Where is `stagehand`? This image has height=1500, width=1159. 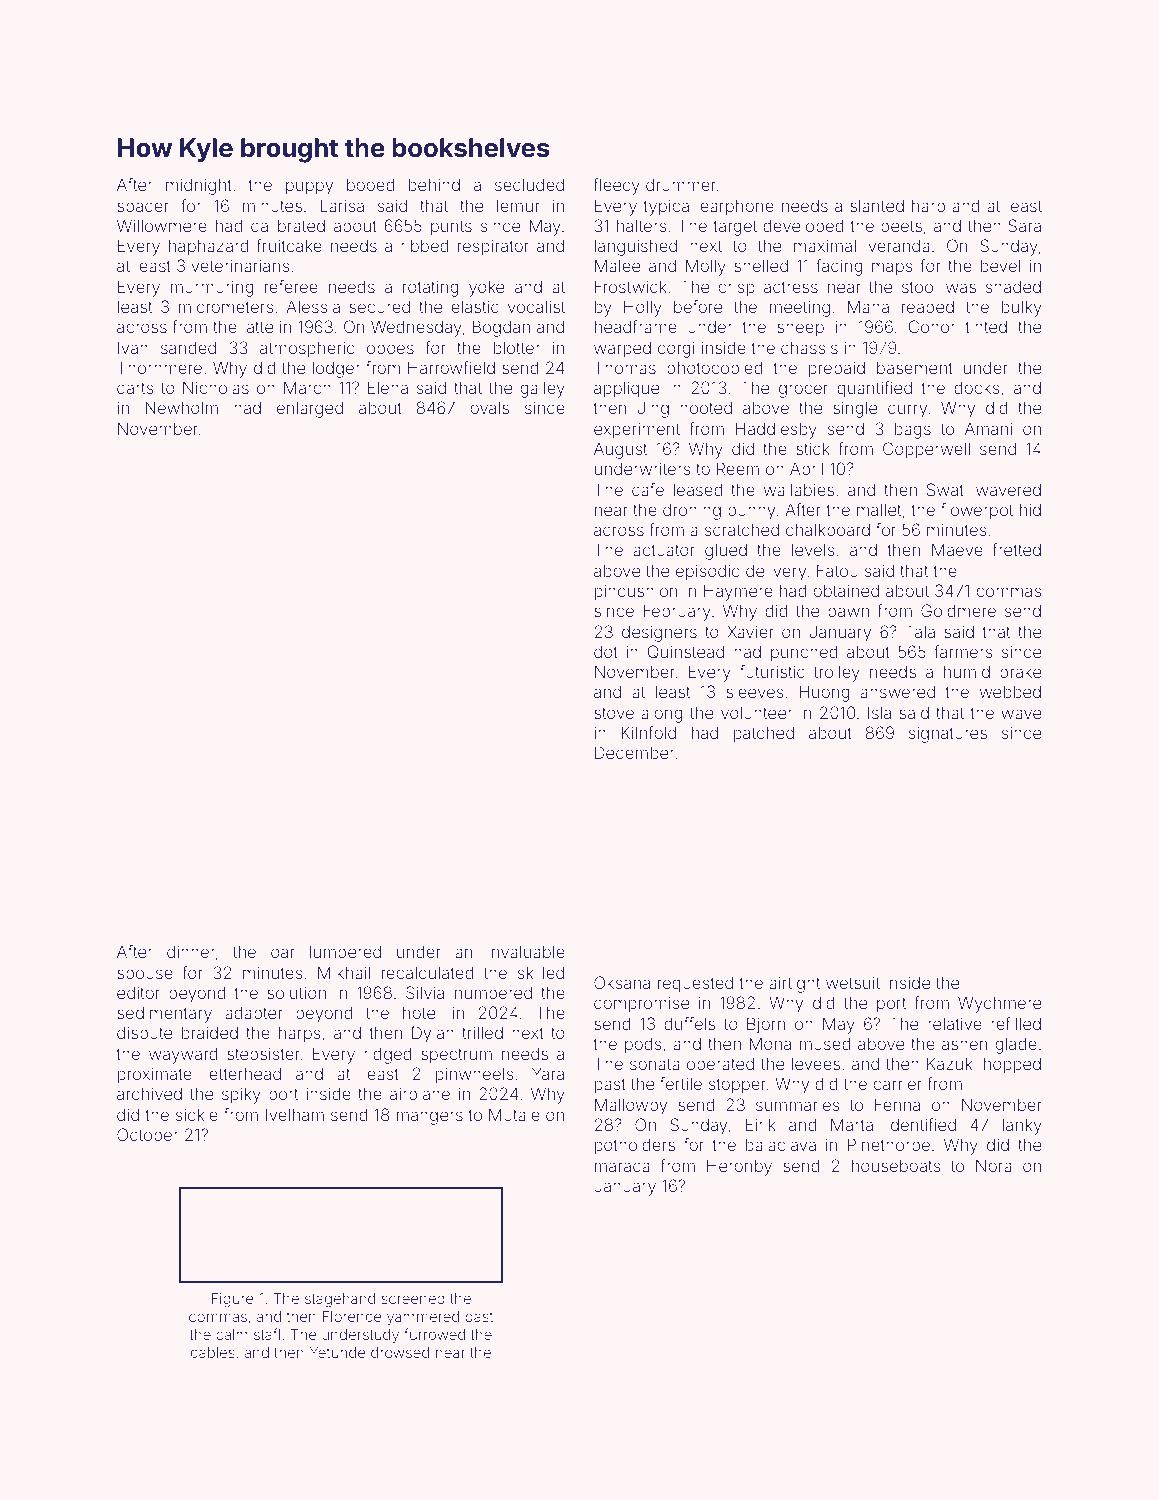
stagehand is located at coordinates (340, 1300).
